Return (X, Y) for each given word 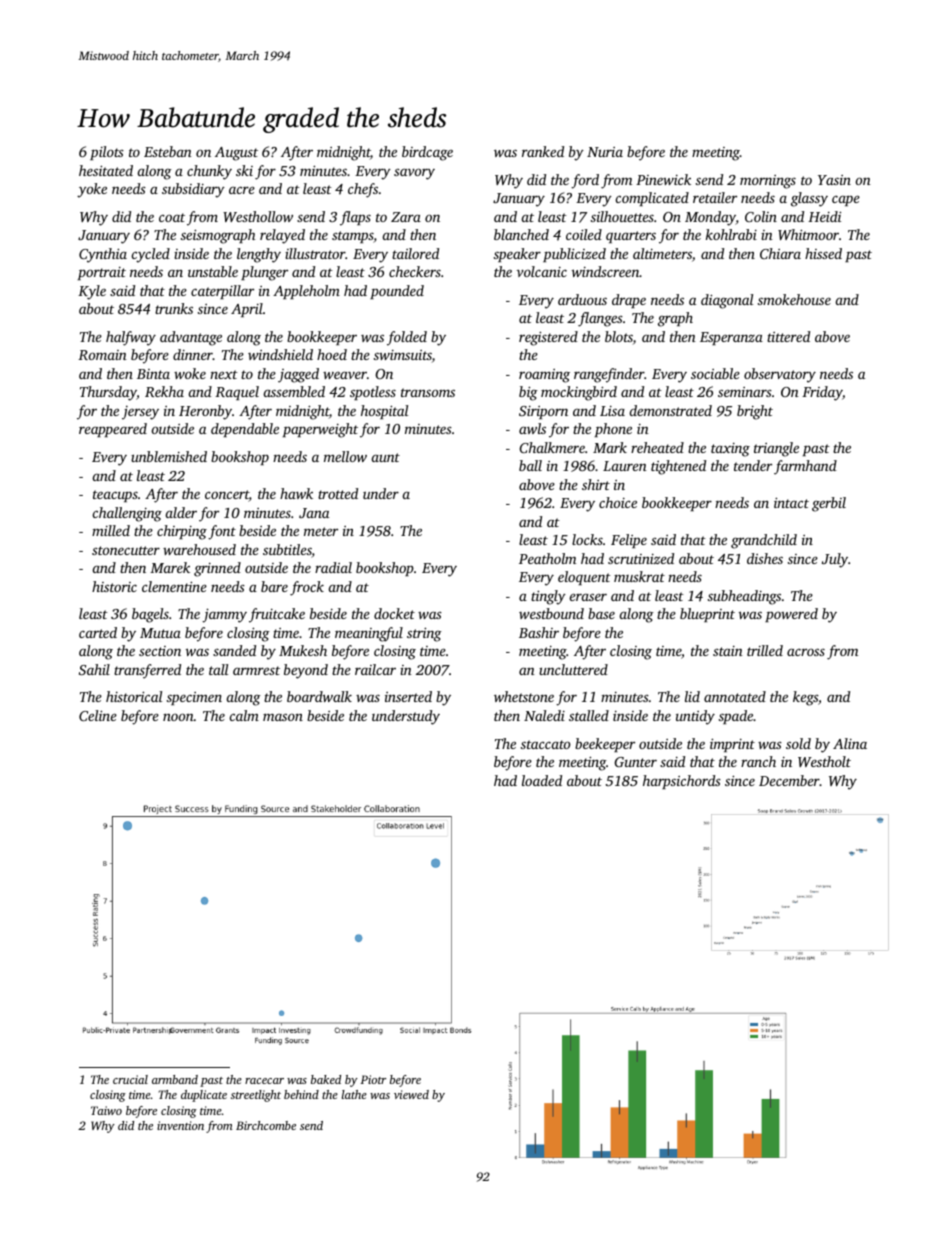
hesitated (106, 170)
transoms (428, 392)
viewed (411, 1094)
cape (846, 200)
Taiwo (106, 1110)
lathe (354, 1094)
